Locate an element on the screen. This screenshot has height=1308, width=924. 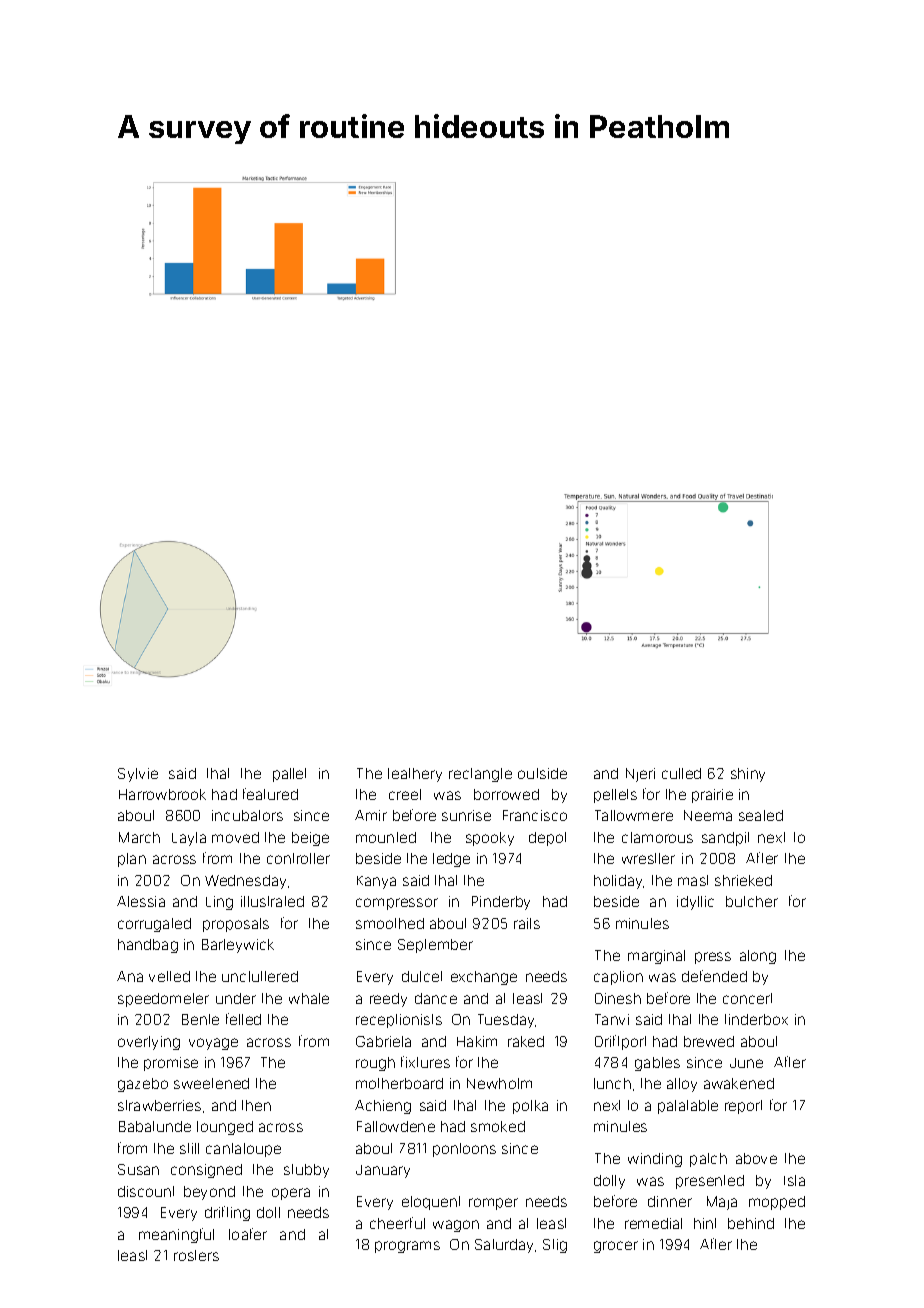
overlying is located at coordinates (149, 1043).
